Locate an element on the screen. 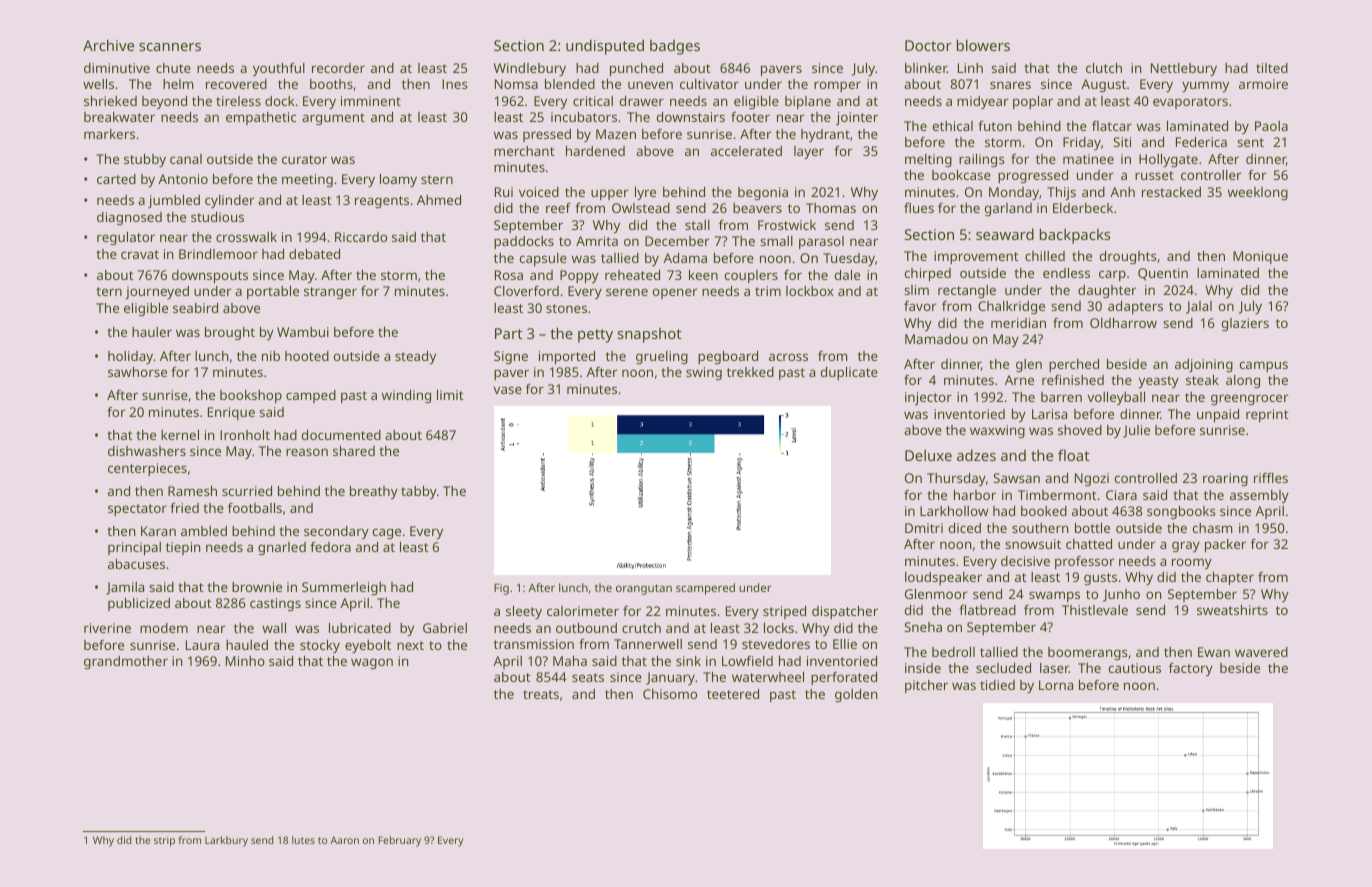 The height and width of the screenshot is (887, 1372). layer is located at coordinates (809, 152).
